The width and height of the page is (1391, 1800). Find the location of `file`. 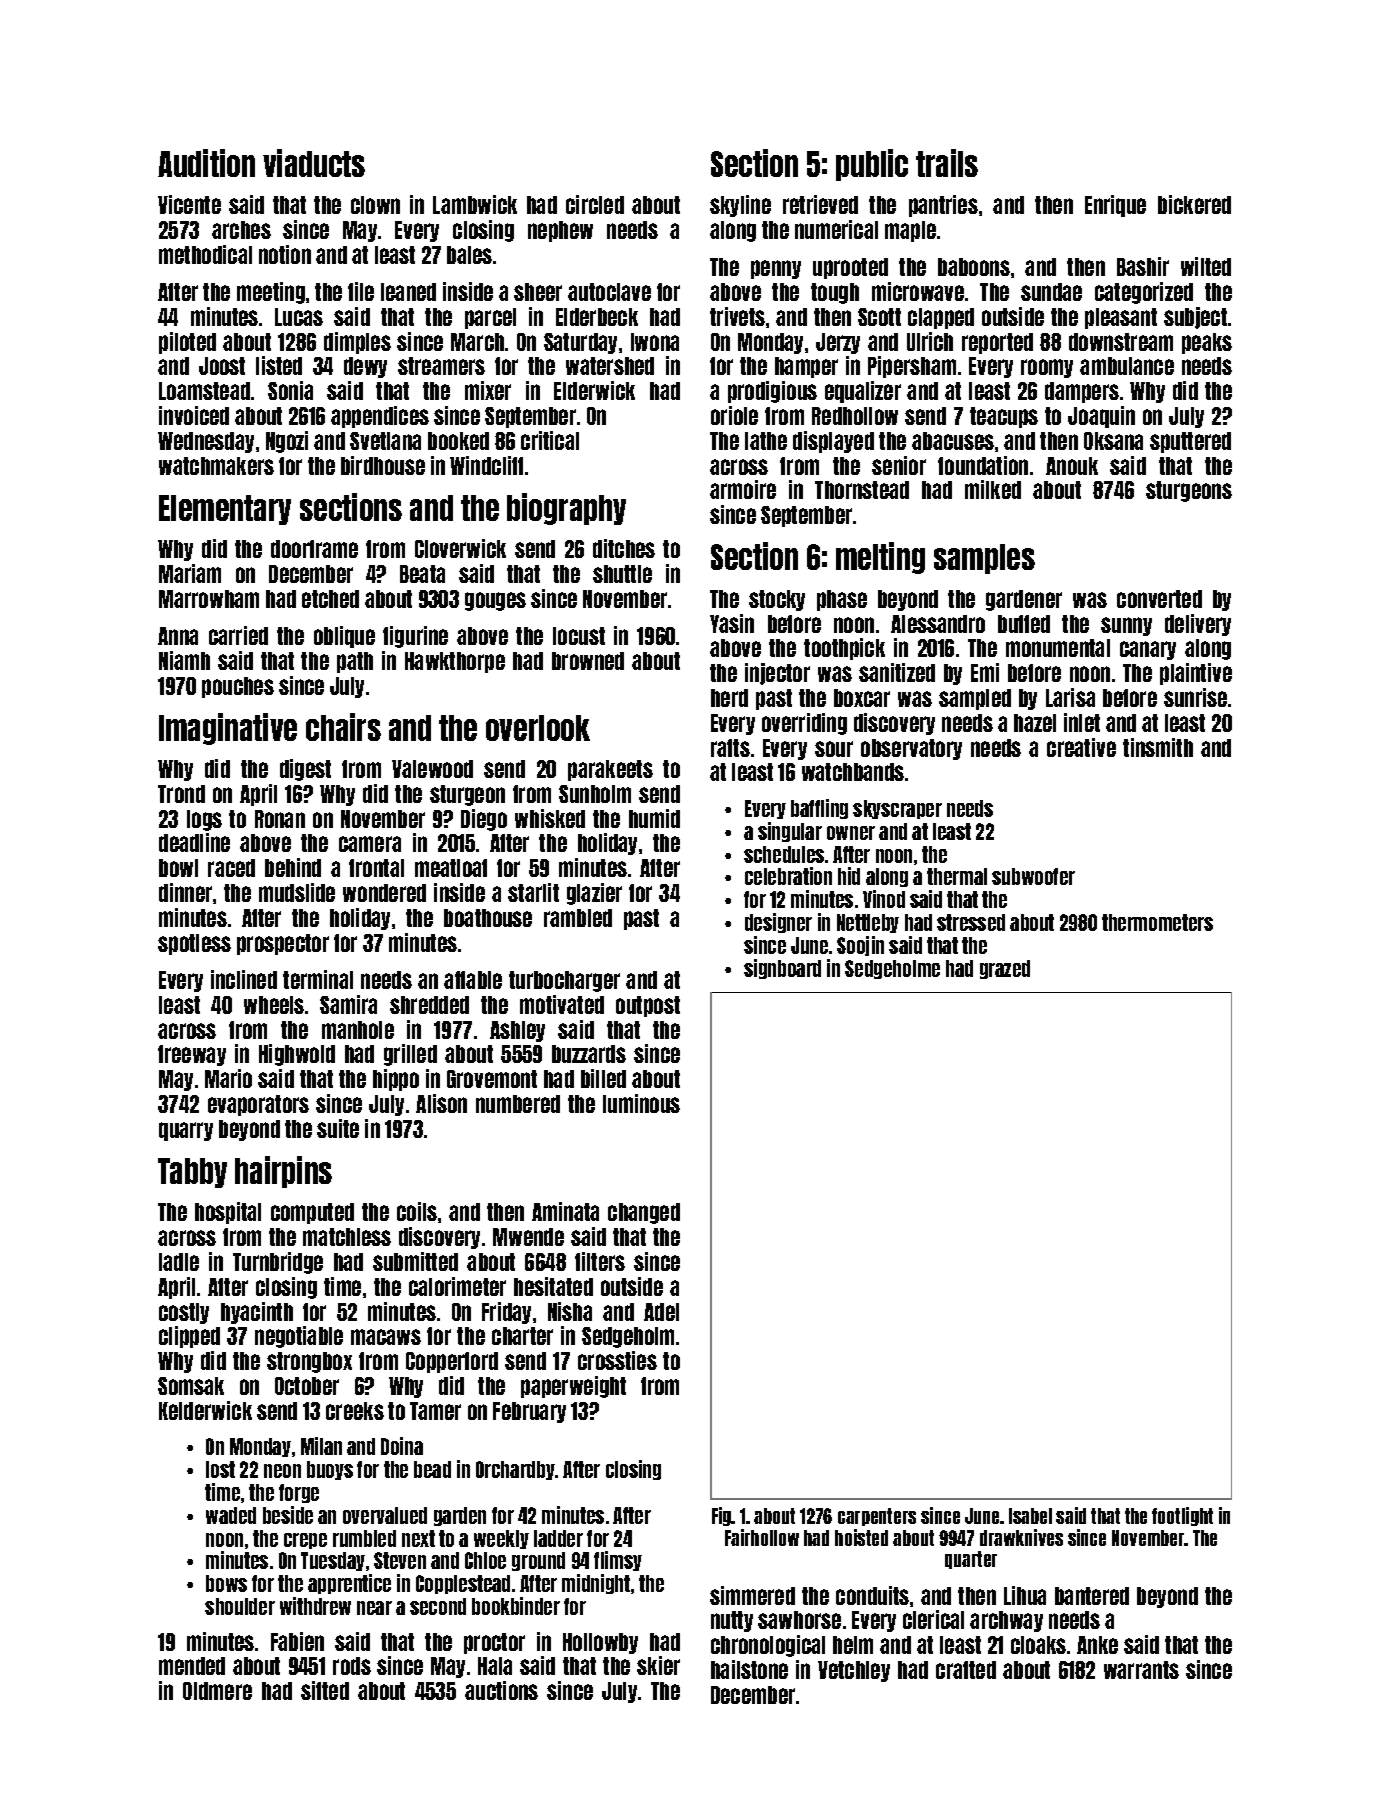

file is located at coordinates (361, 291).
